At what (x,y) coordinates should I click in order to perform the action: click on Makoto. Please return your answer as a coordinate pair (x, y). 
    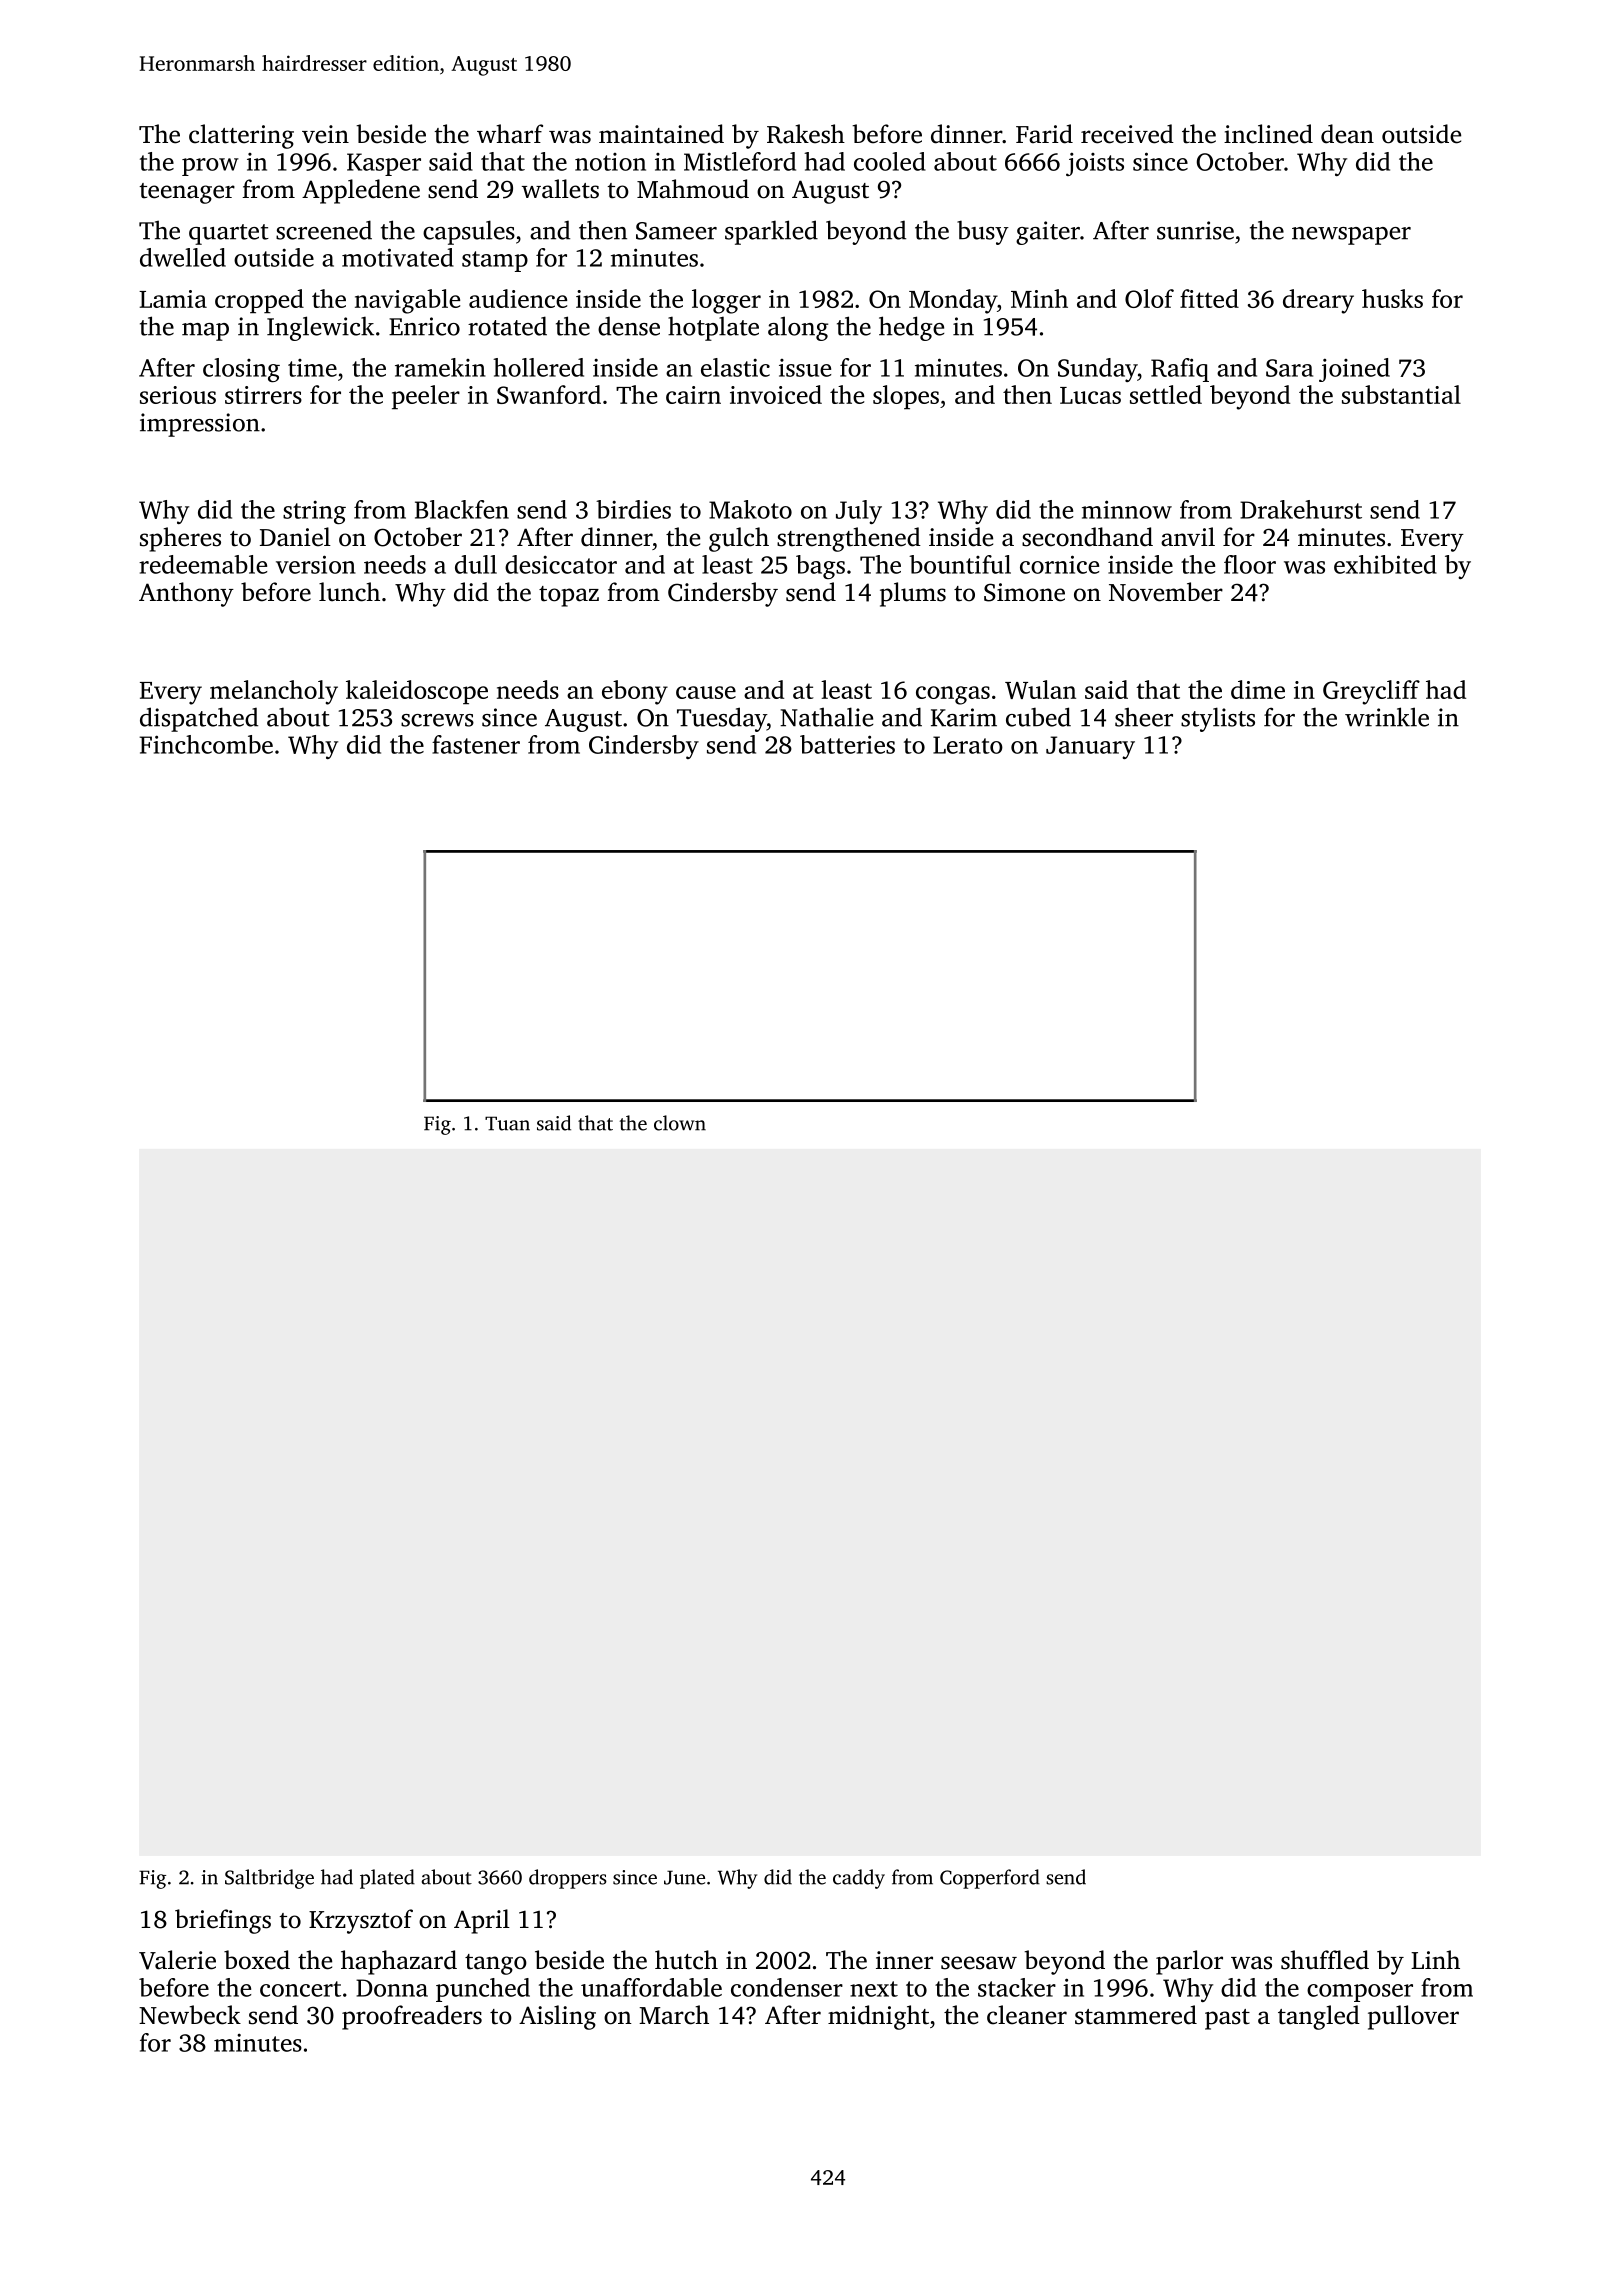
    Looking at the image, I should click on (750, 509).
